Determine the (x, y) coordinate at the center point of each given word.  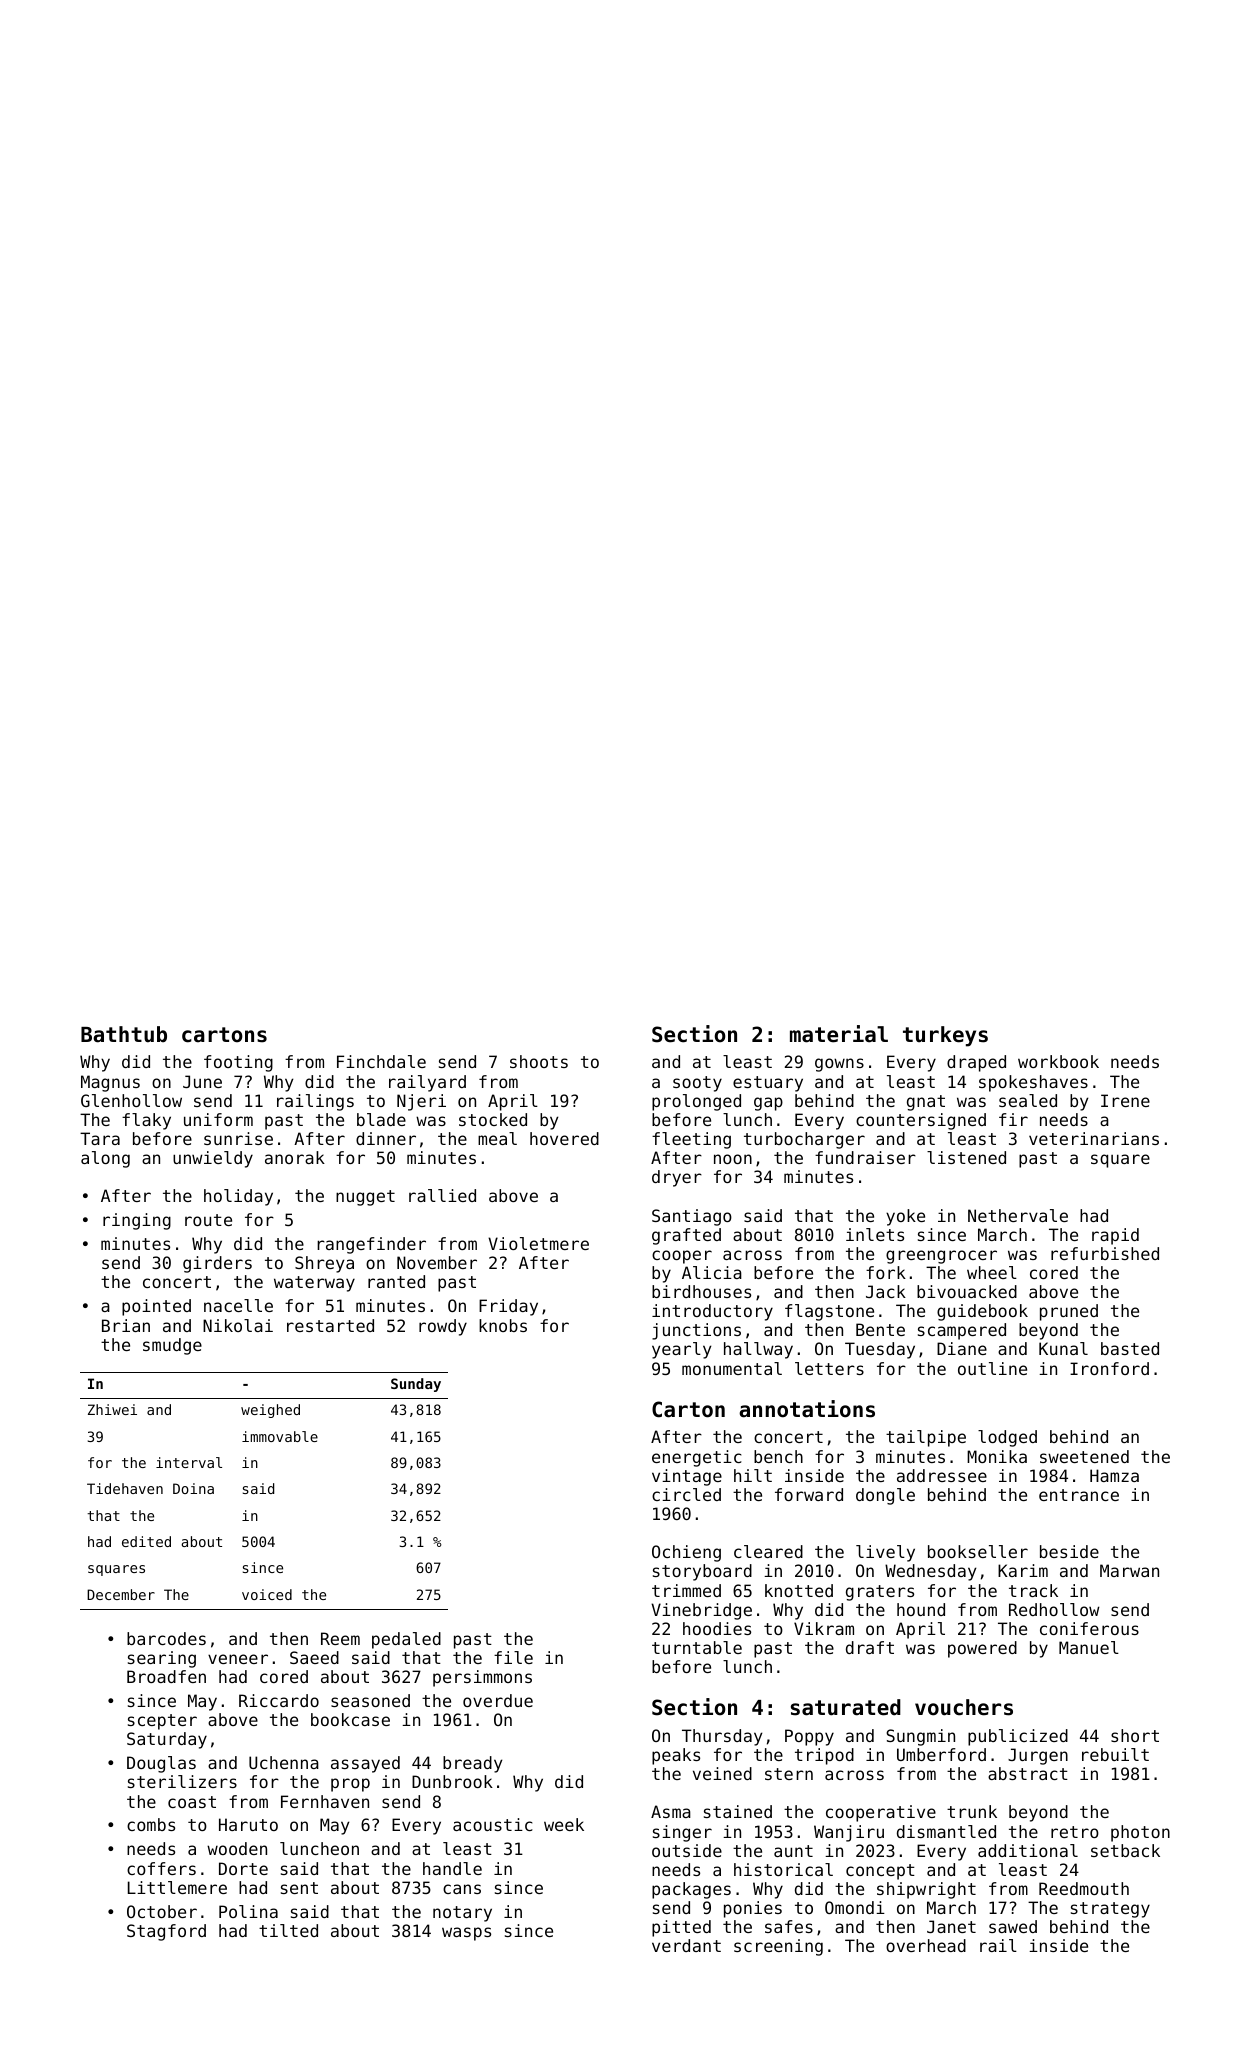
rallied (442, 1195)
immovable (280, 1436)
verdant (686, 1945)
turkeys (945, 1036)
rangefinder (371, 1245)
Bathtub (124, 1034)
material (839, 1034)
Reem (340, 1638)
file (513, 1657)
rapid (1115, 1236)
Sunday (416, 1385)
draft (870, 1647)
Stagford (166, 1932)
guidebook (982, 1312)
